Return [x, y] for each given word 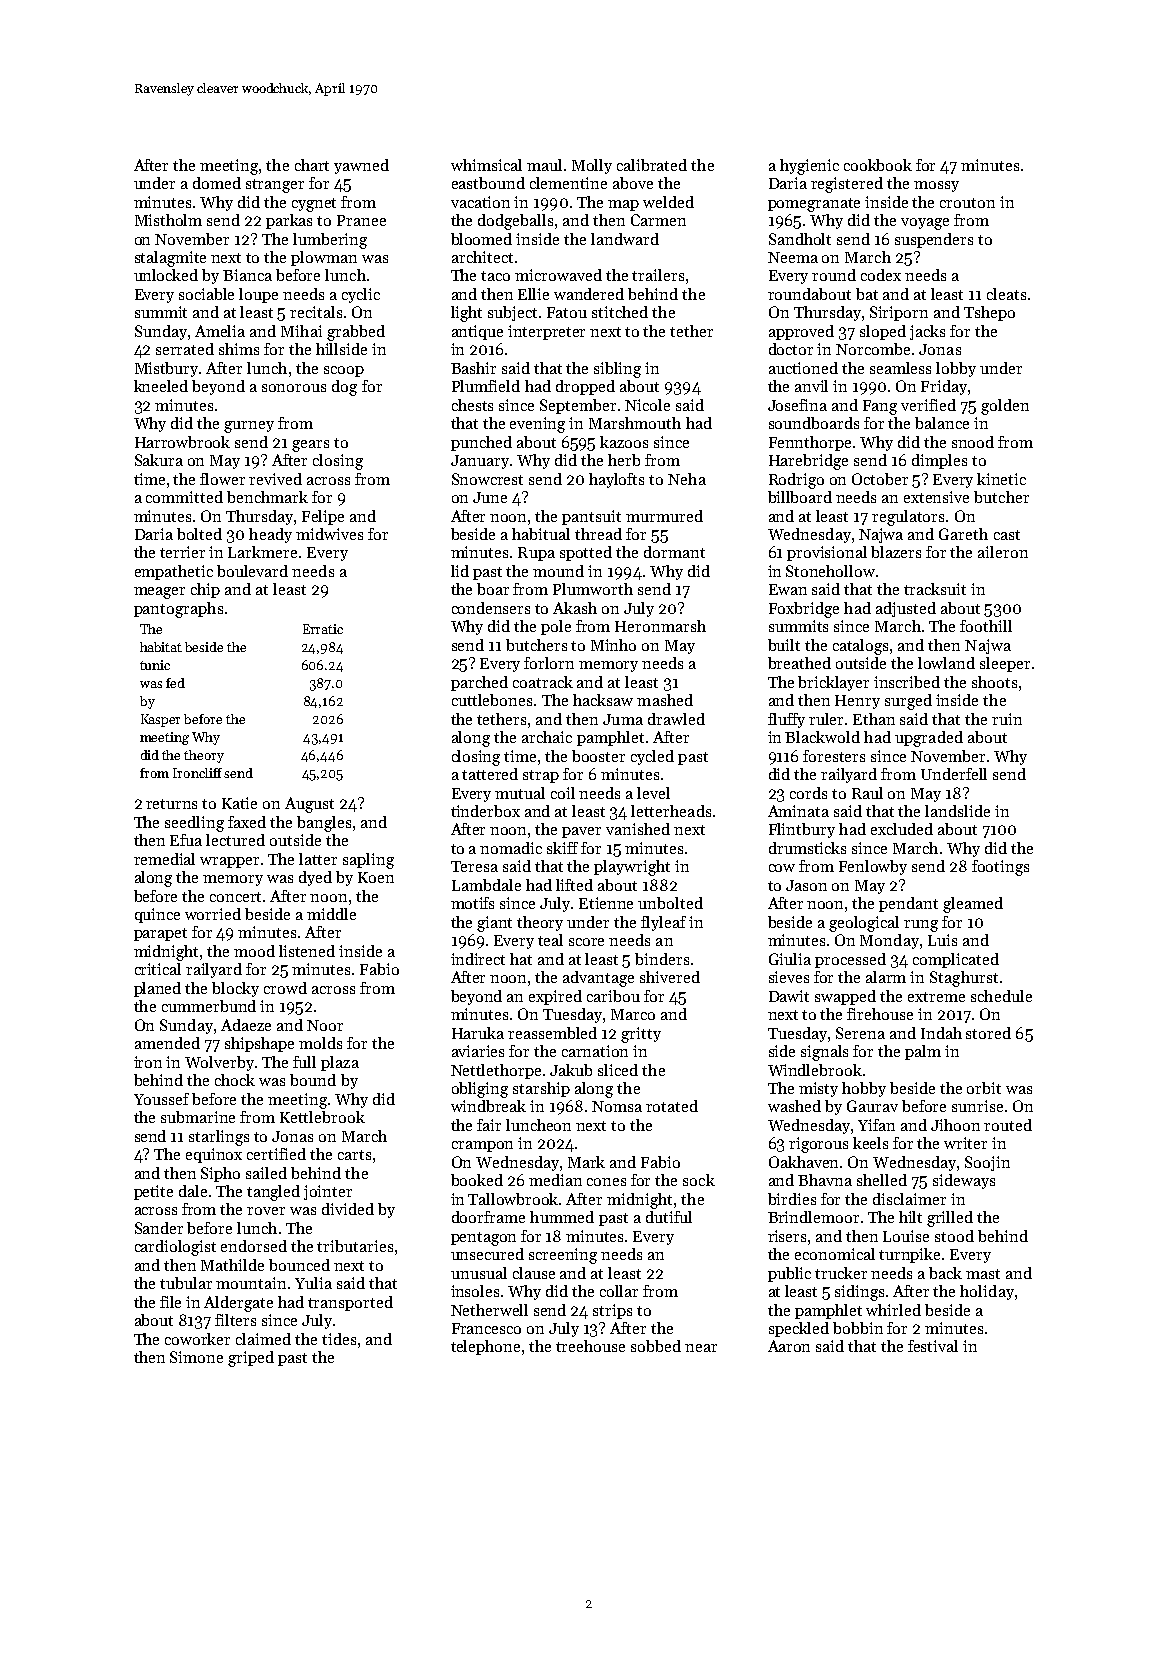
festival [933, 1346]
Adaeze [246, 1025]
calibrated [652, 165]
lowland [946, 663]
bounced [299, 1265]
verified [928, 405]
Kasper [160, 720]
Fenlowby [873, 867]
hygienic [809, 167]
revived [275, 479]
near [701, 1348]
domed [217, 183]
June [490, 497]
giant [494, 924]
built [784, 645]
